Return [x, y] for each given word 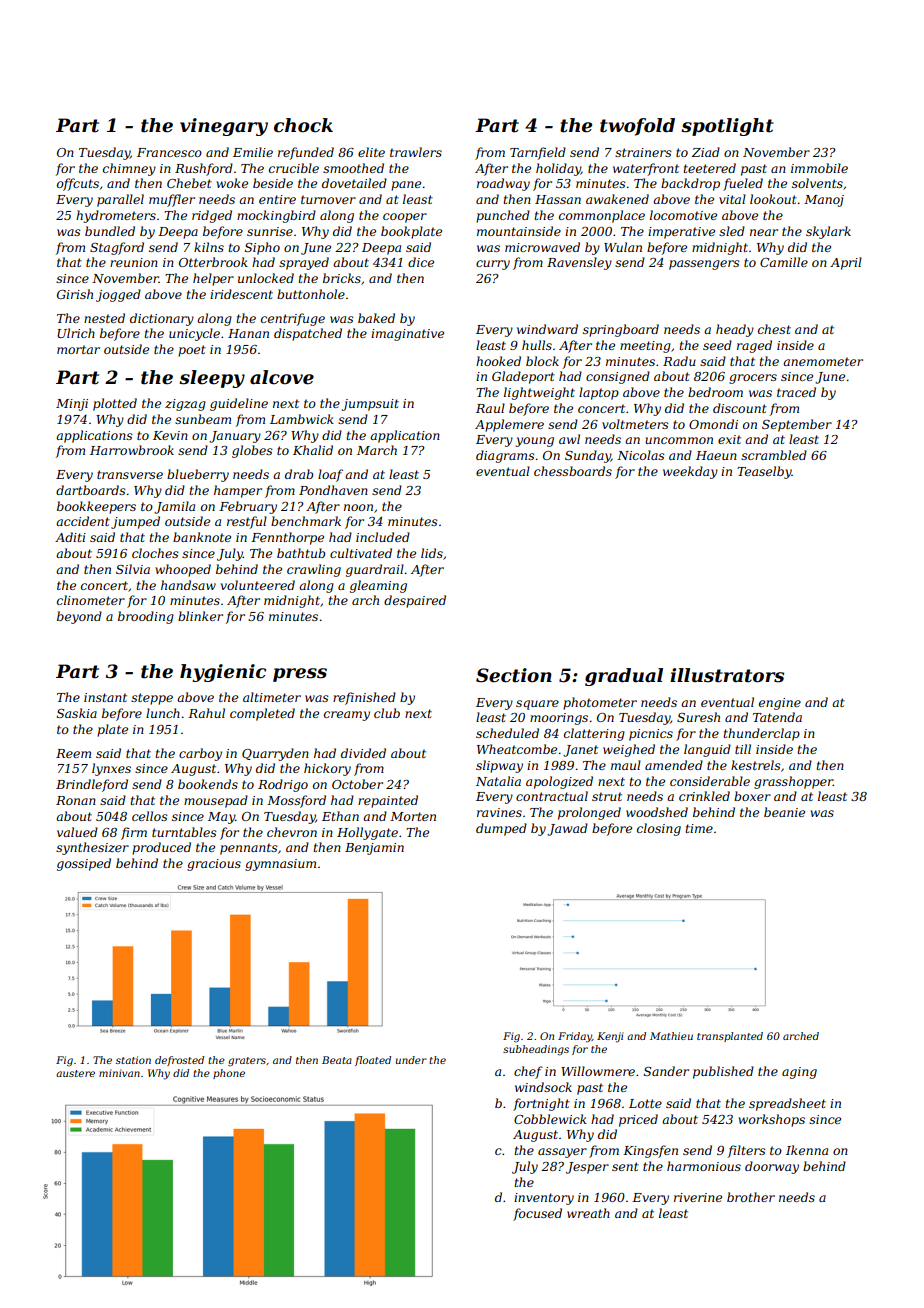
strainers [643, 152]
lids [432, 553]
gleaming [378, 586]
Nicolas [641, 455]
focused [537, 1214]
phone [229, 1074]
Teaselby [764, 472]
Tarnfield [538, 153]
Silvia [133, 569]
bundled [110, 231]
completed [262, 714]
